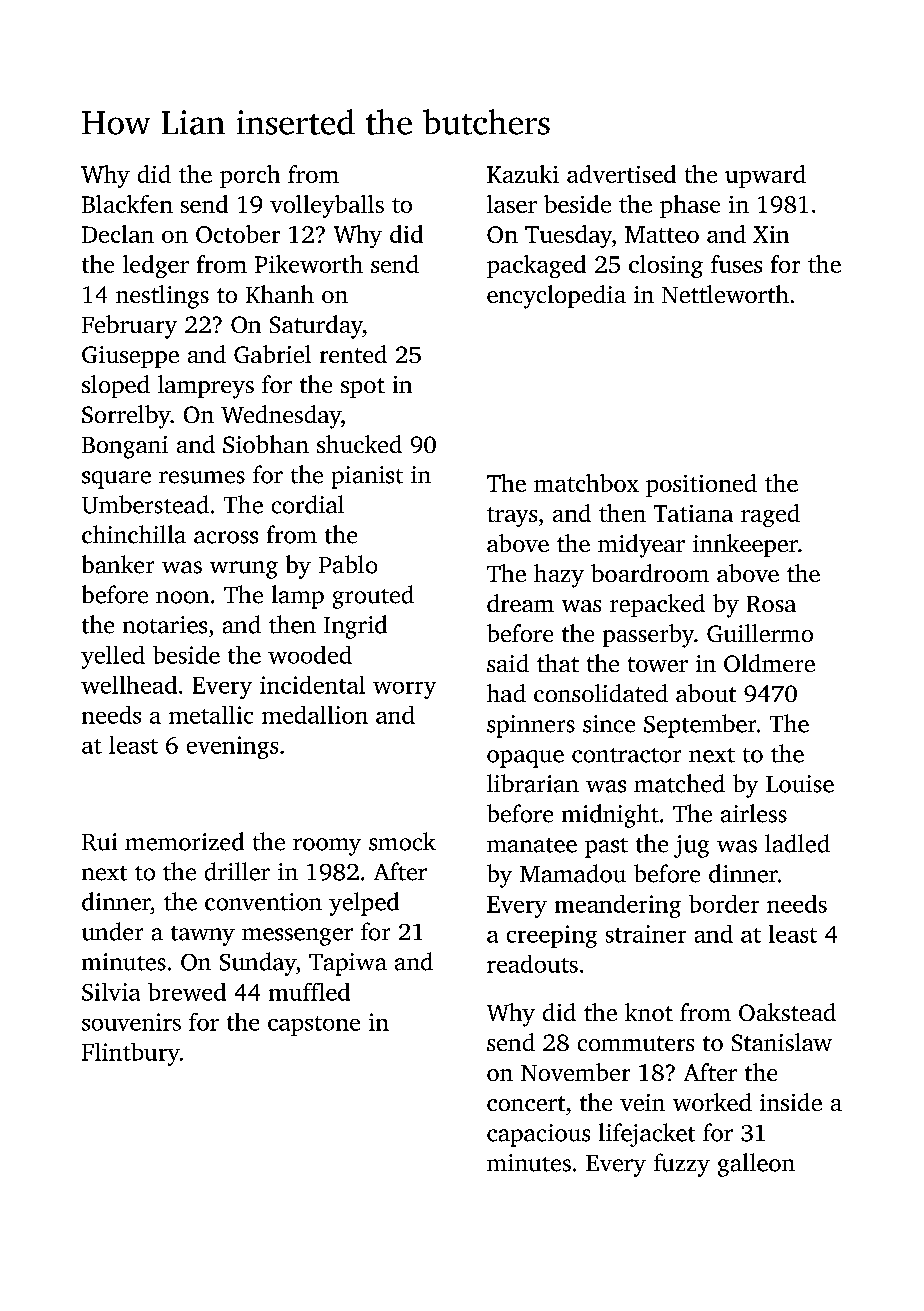  I want to click on Pikeworth, so click(309, 264).
